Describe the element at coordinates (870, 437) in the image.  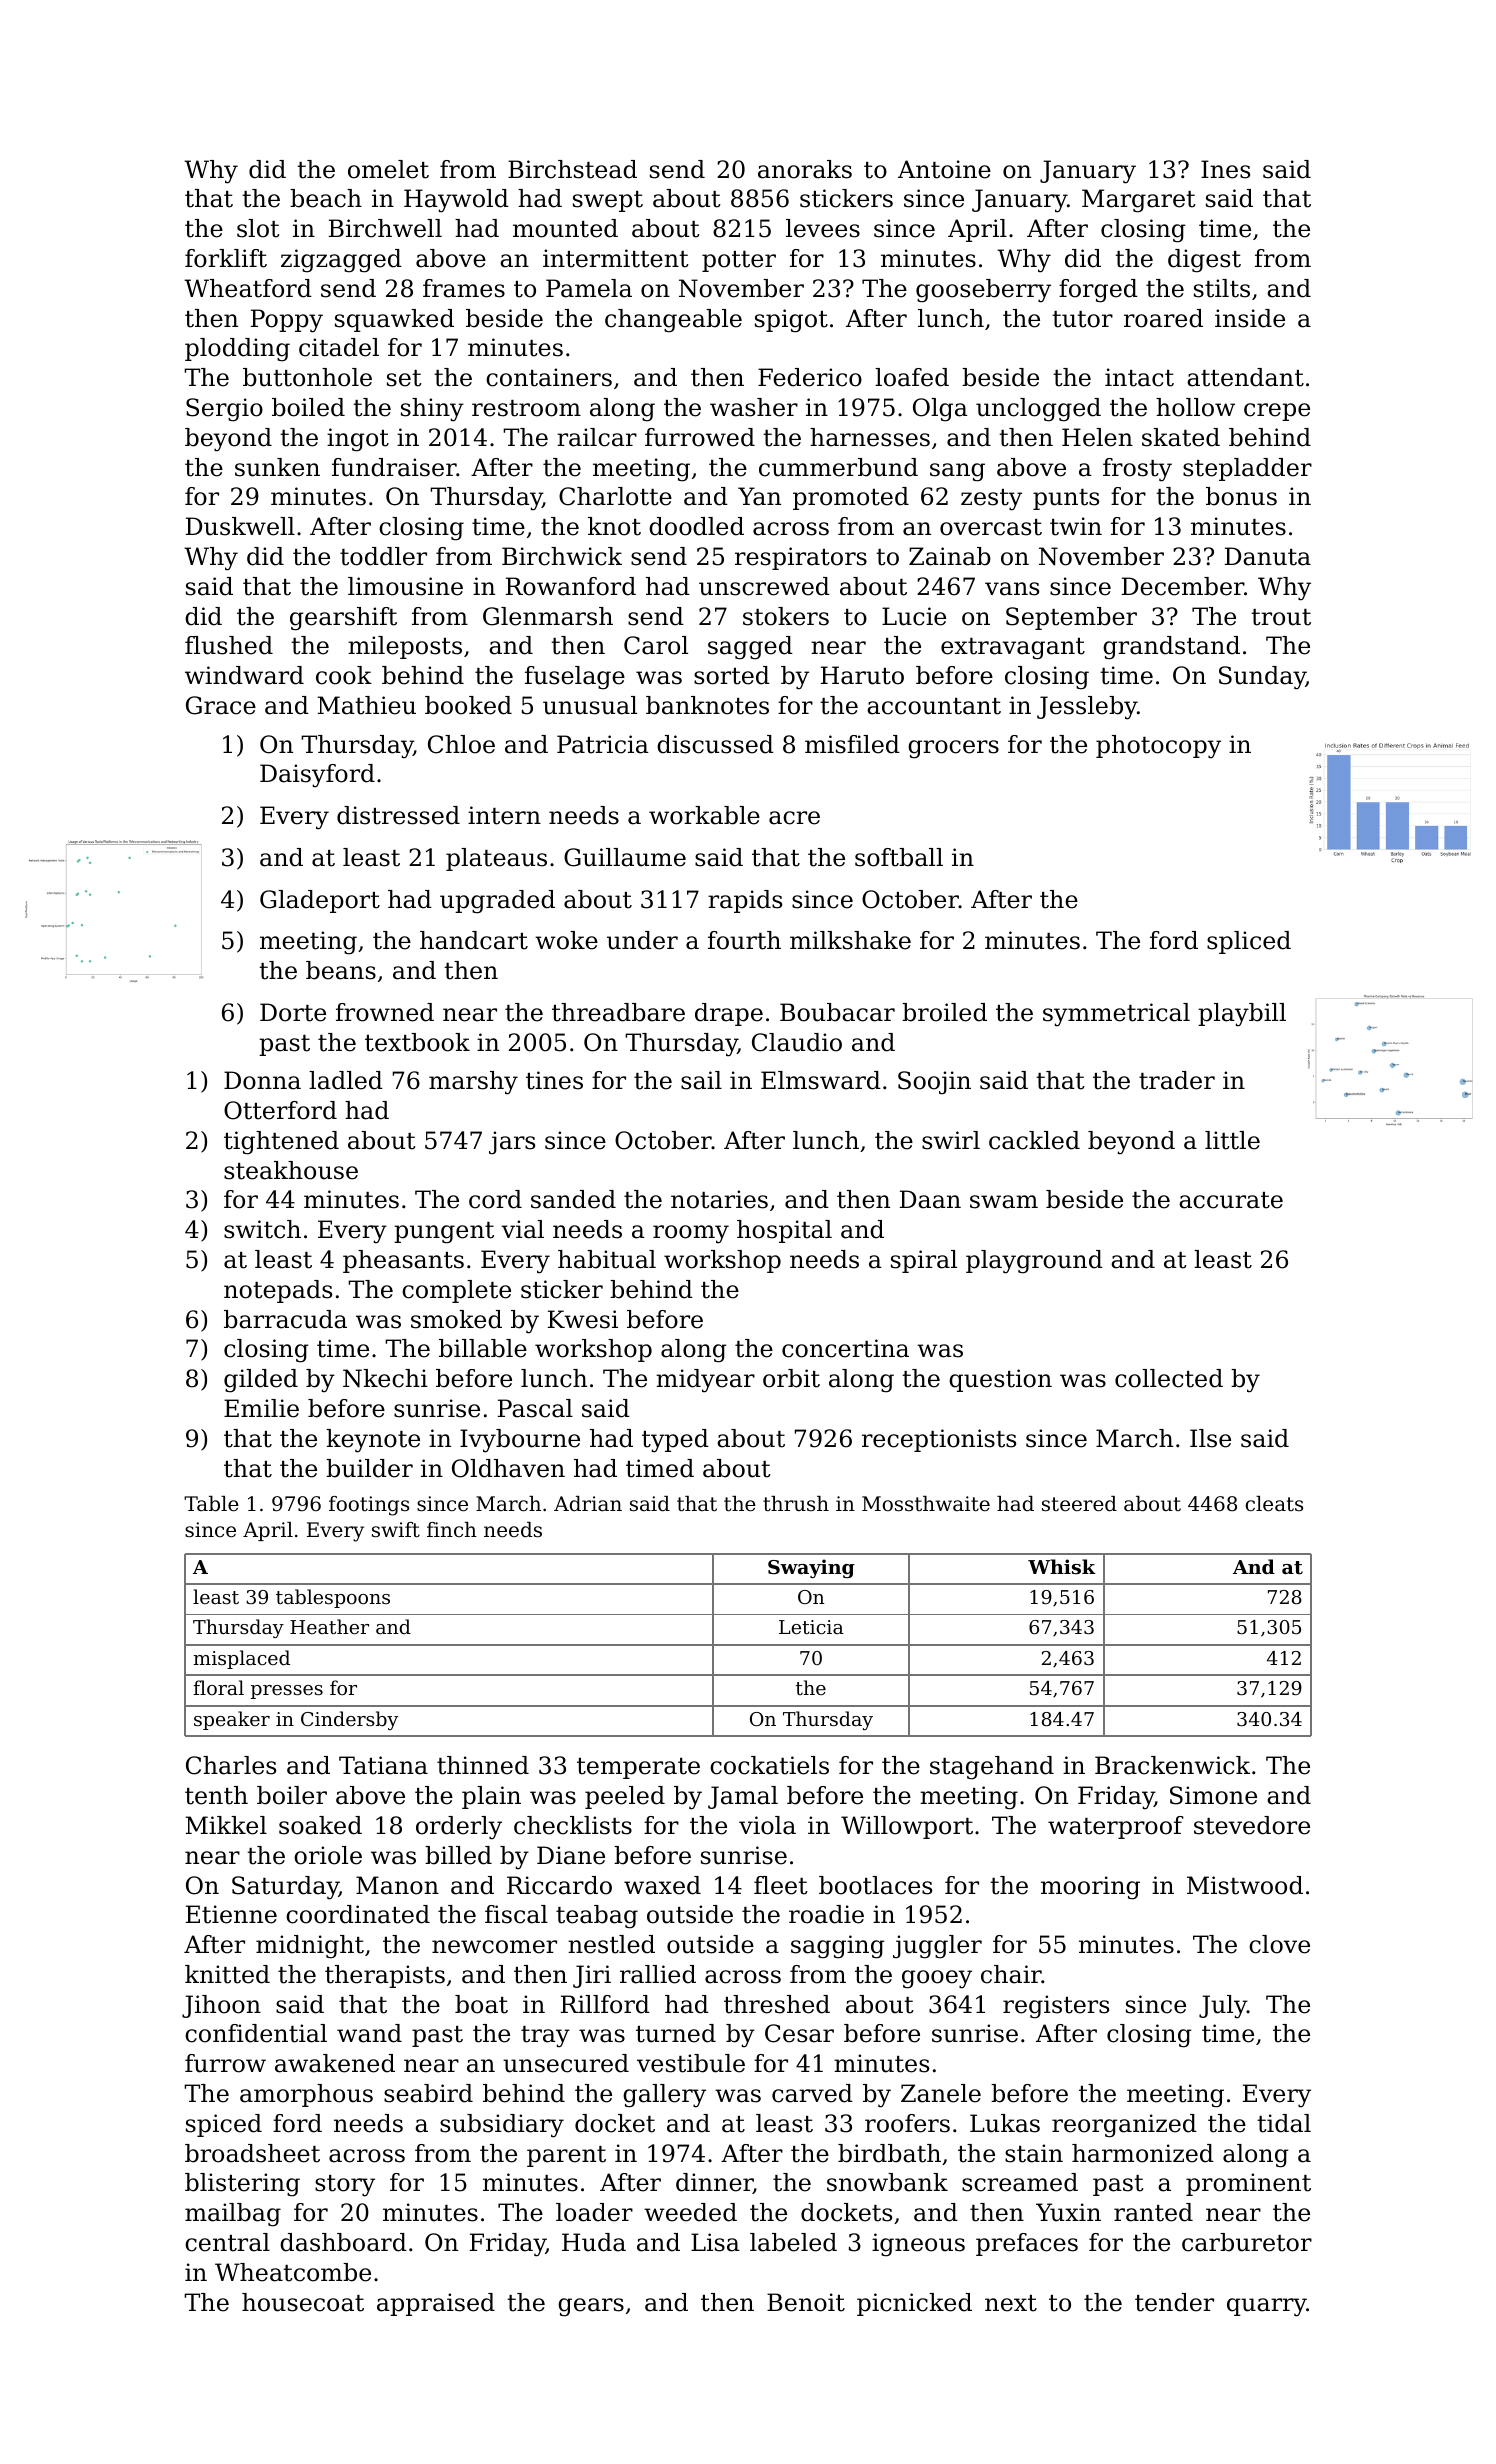
I see `harnesses` at that location.
